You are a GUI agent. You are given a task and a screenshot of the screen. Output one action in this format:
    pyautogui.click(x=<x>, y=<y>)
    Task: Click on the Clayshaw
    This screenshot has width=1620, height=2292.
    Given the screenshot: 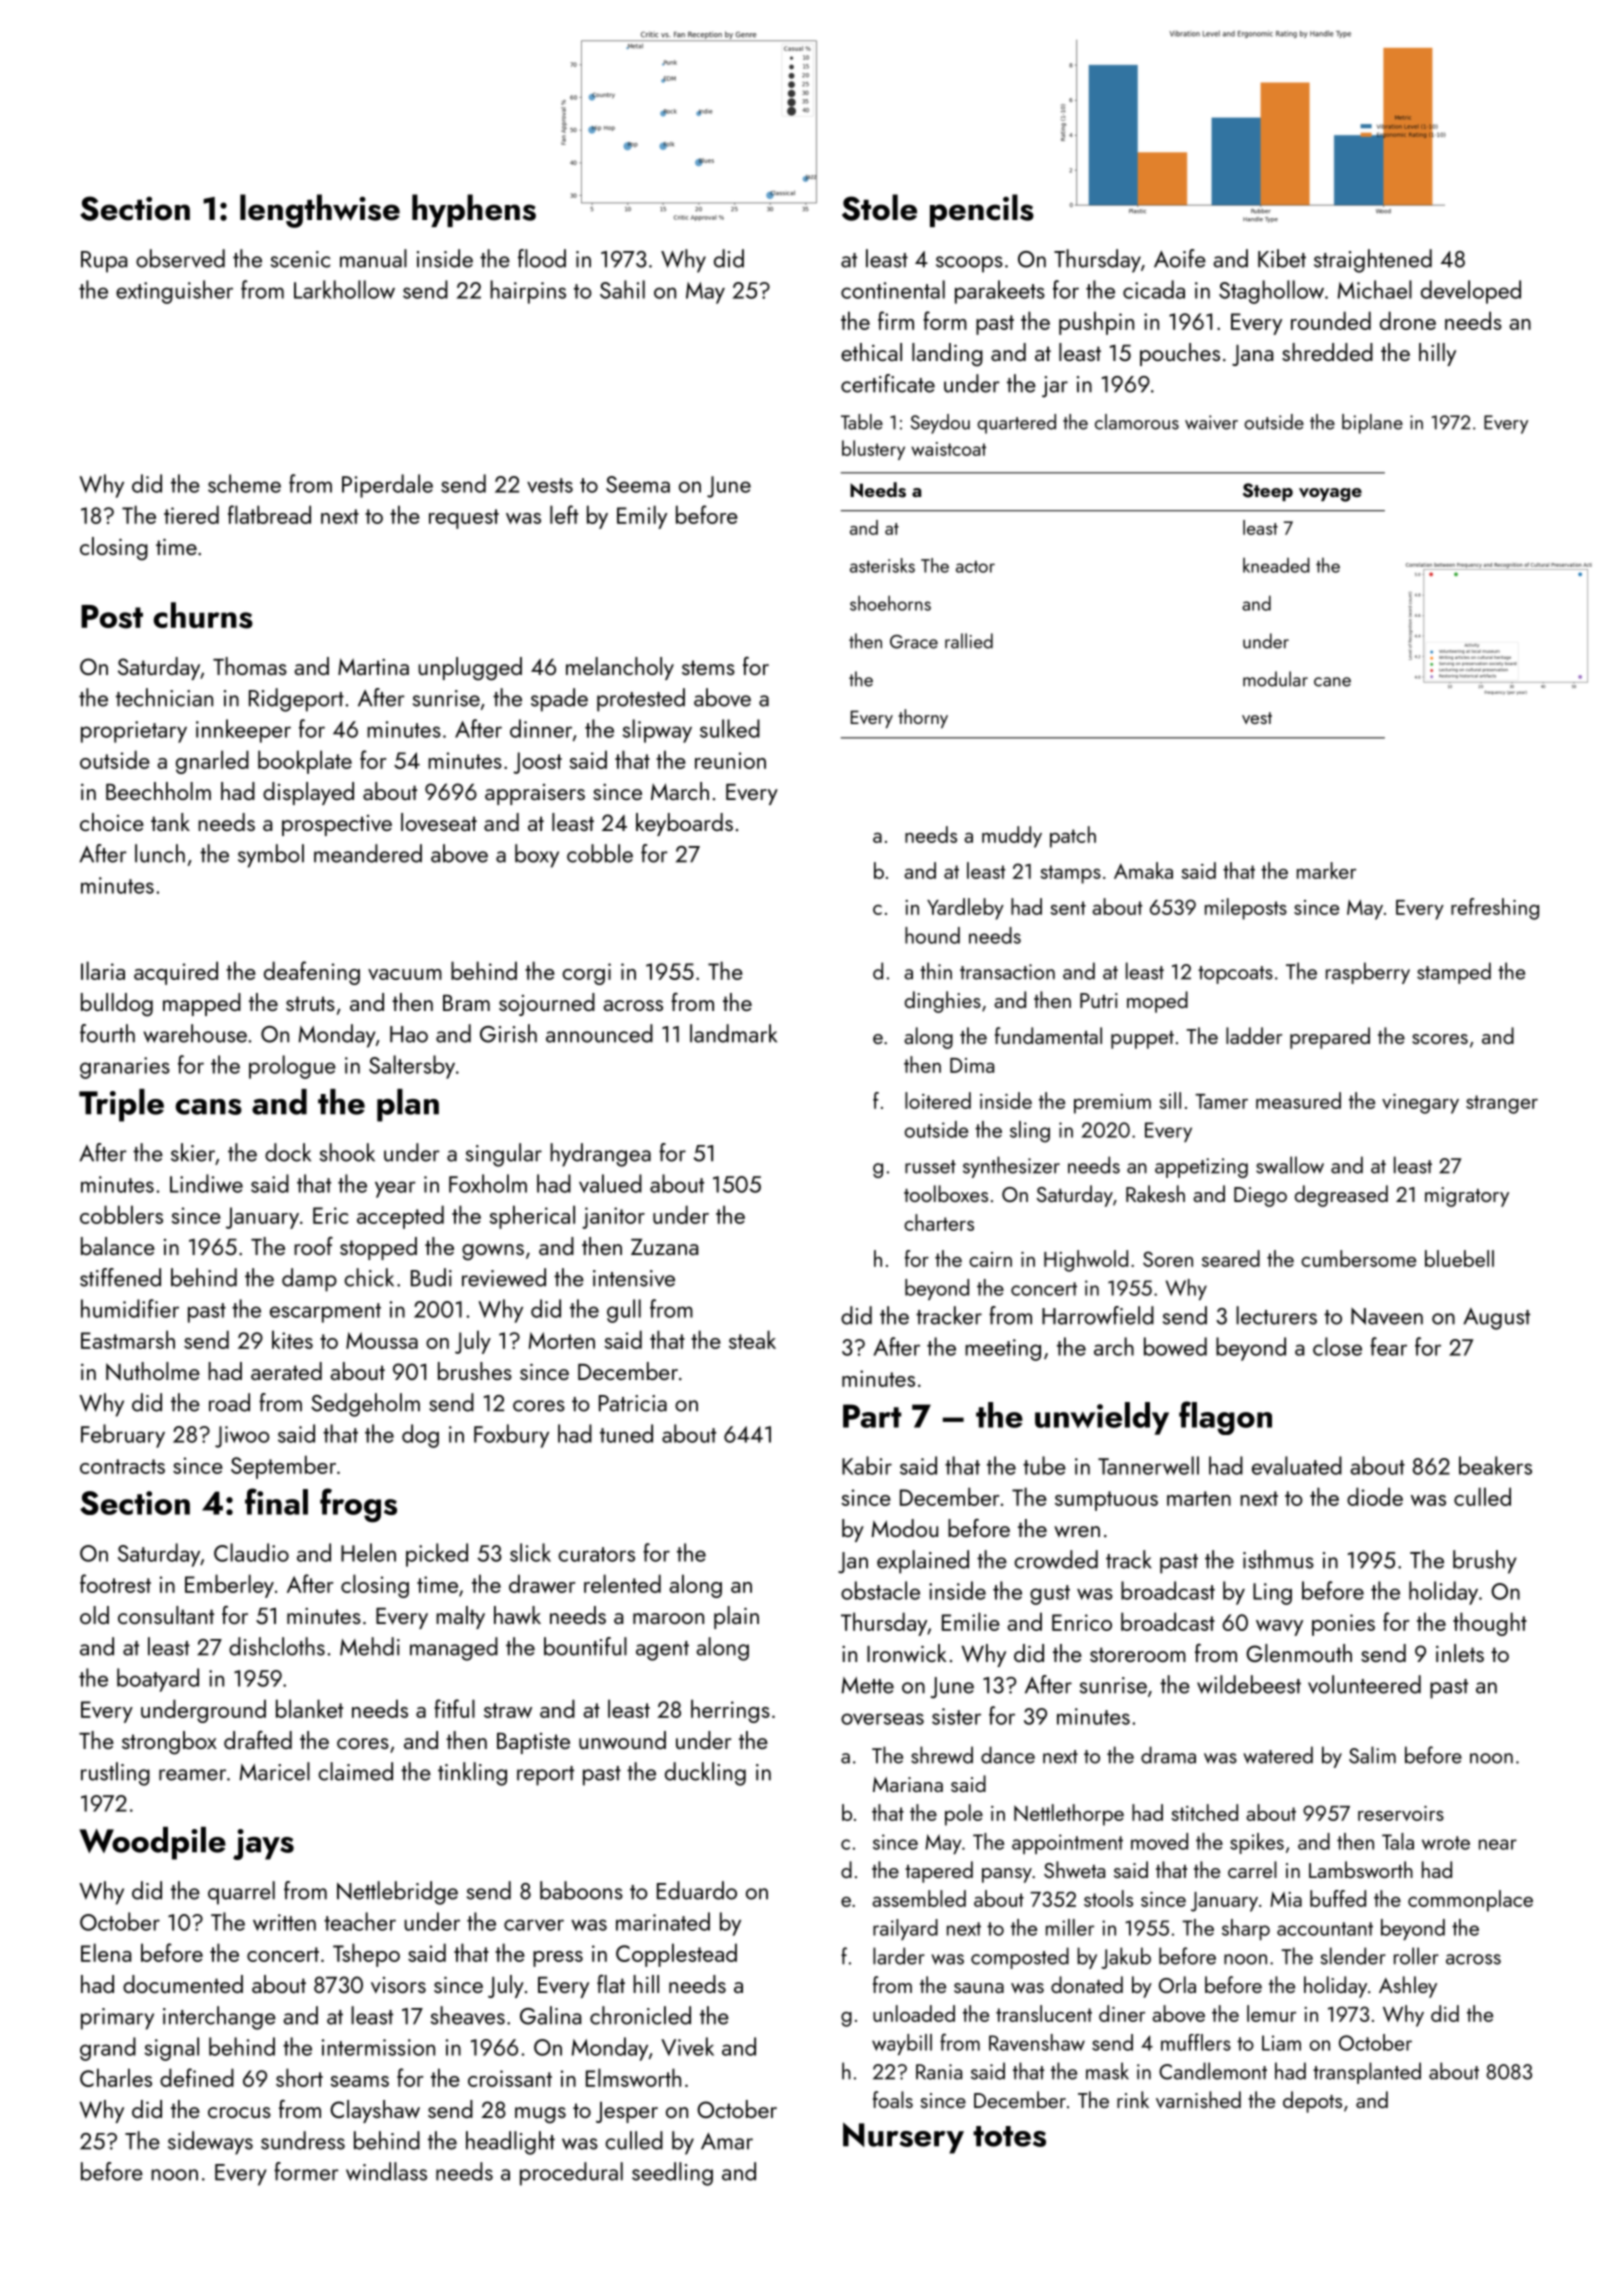 What is the action you would take?
    pyautogui.click(x=375, y=2111)
